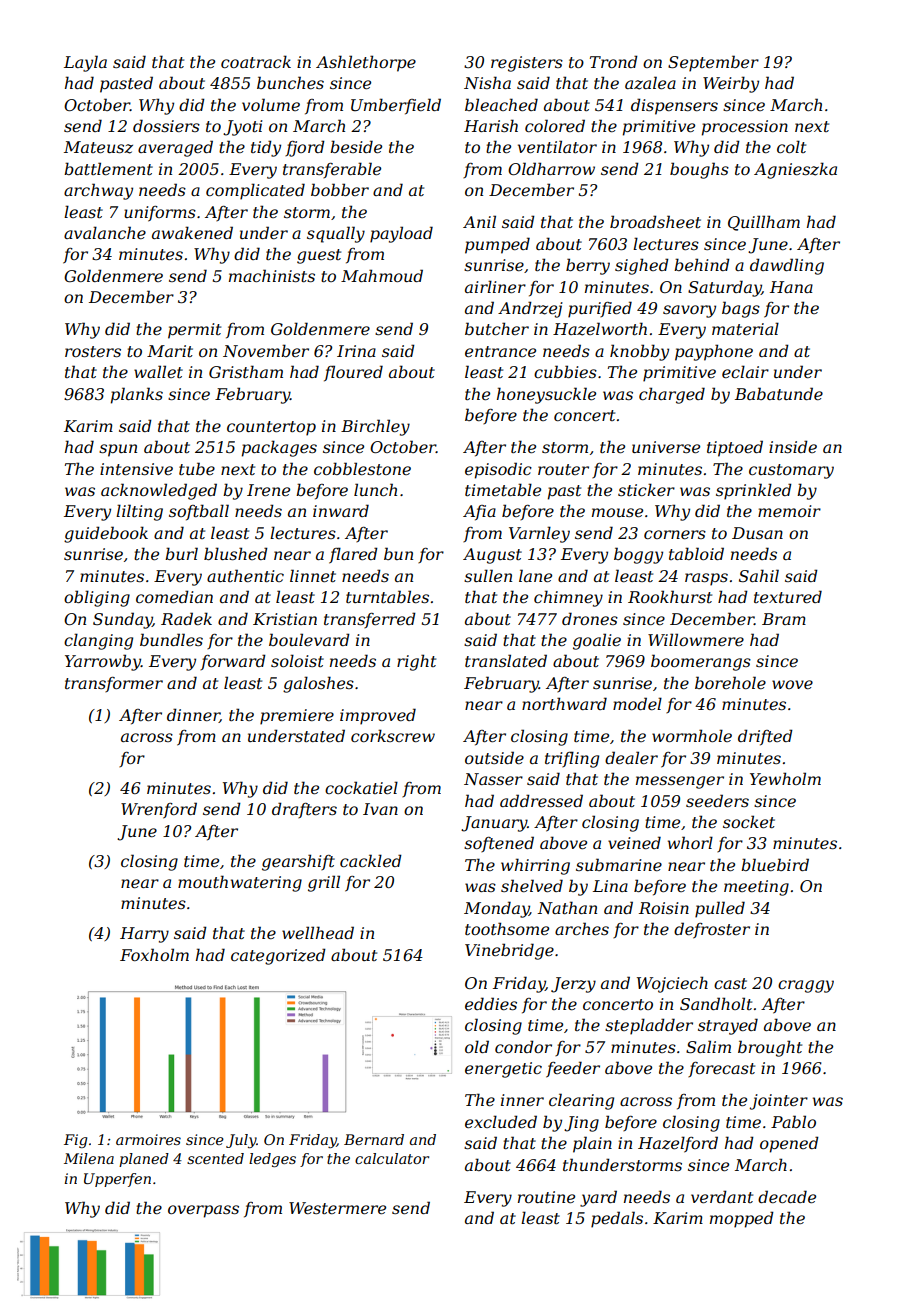 The height and width of the document is (1316, 908). I want to click on Wrenford, so click(159, 810).
